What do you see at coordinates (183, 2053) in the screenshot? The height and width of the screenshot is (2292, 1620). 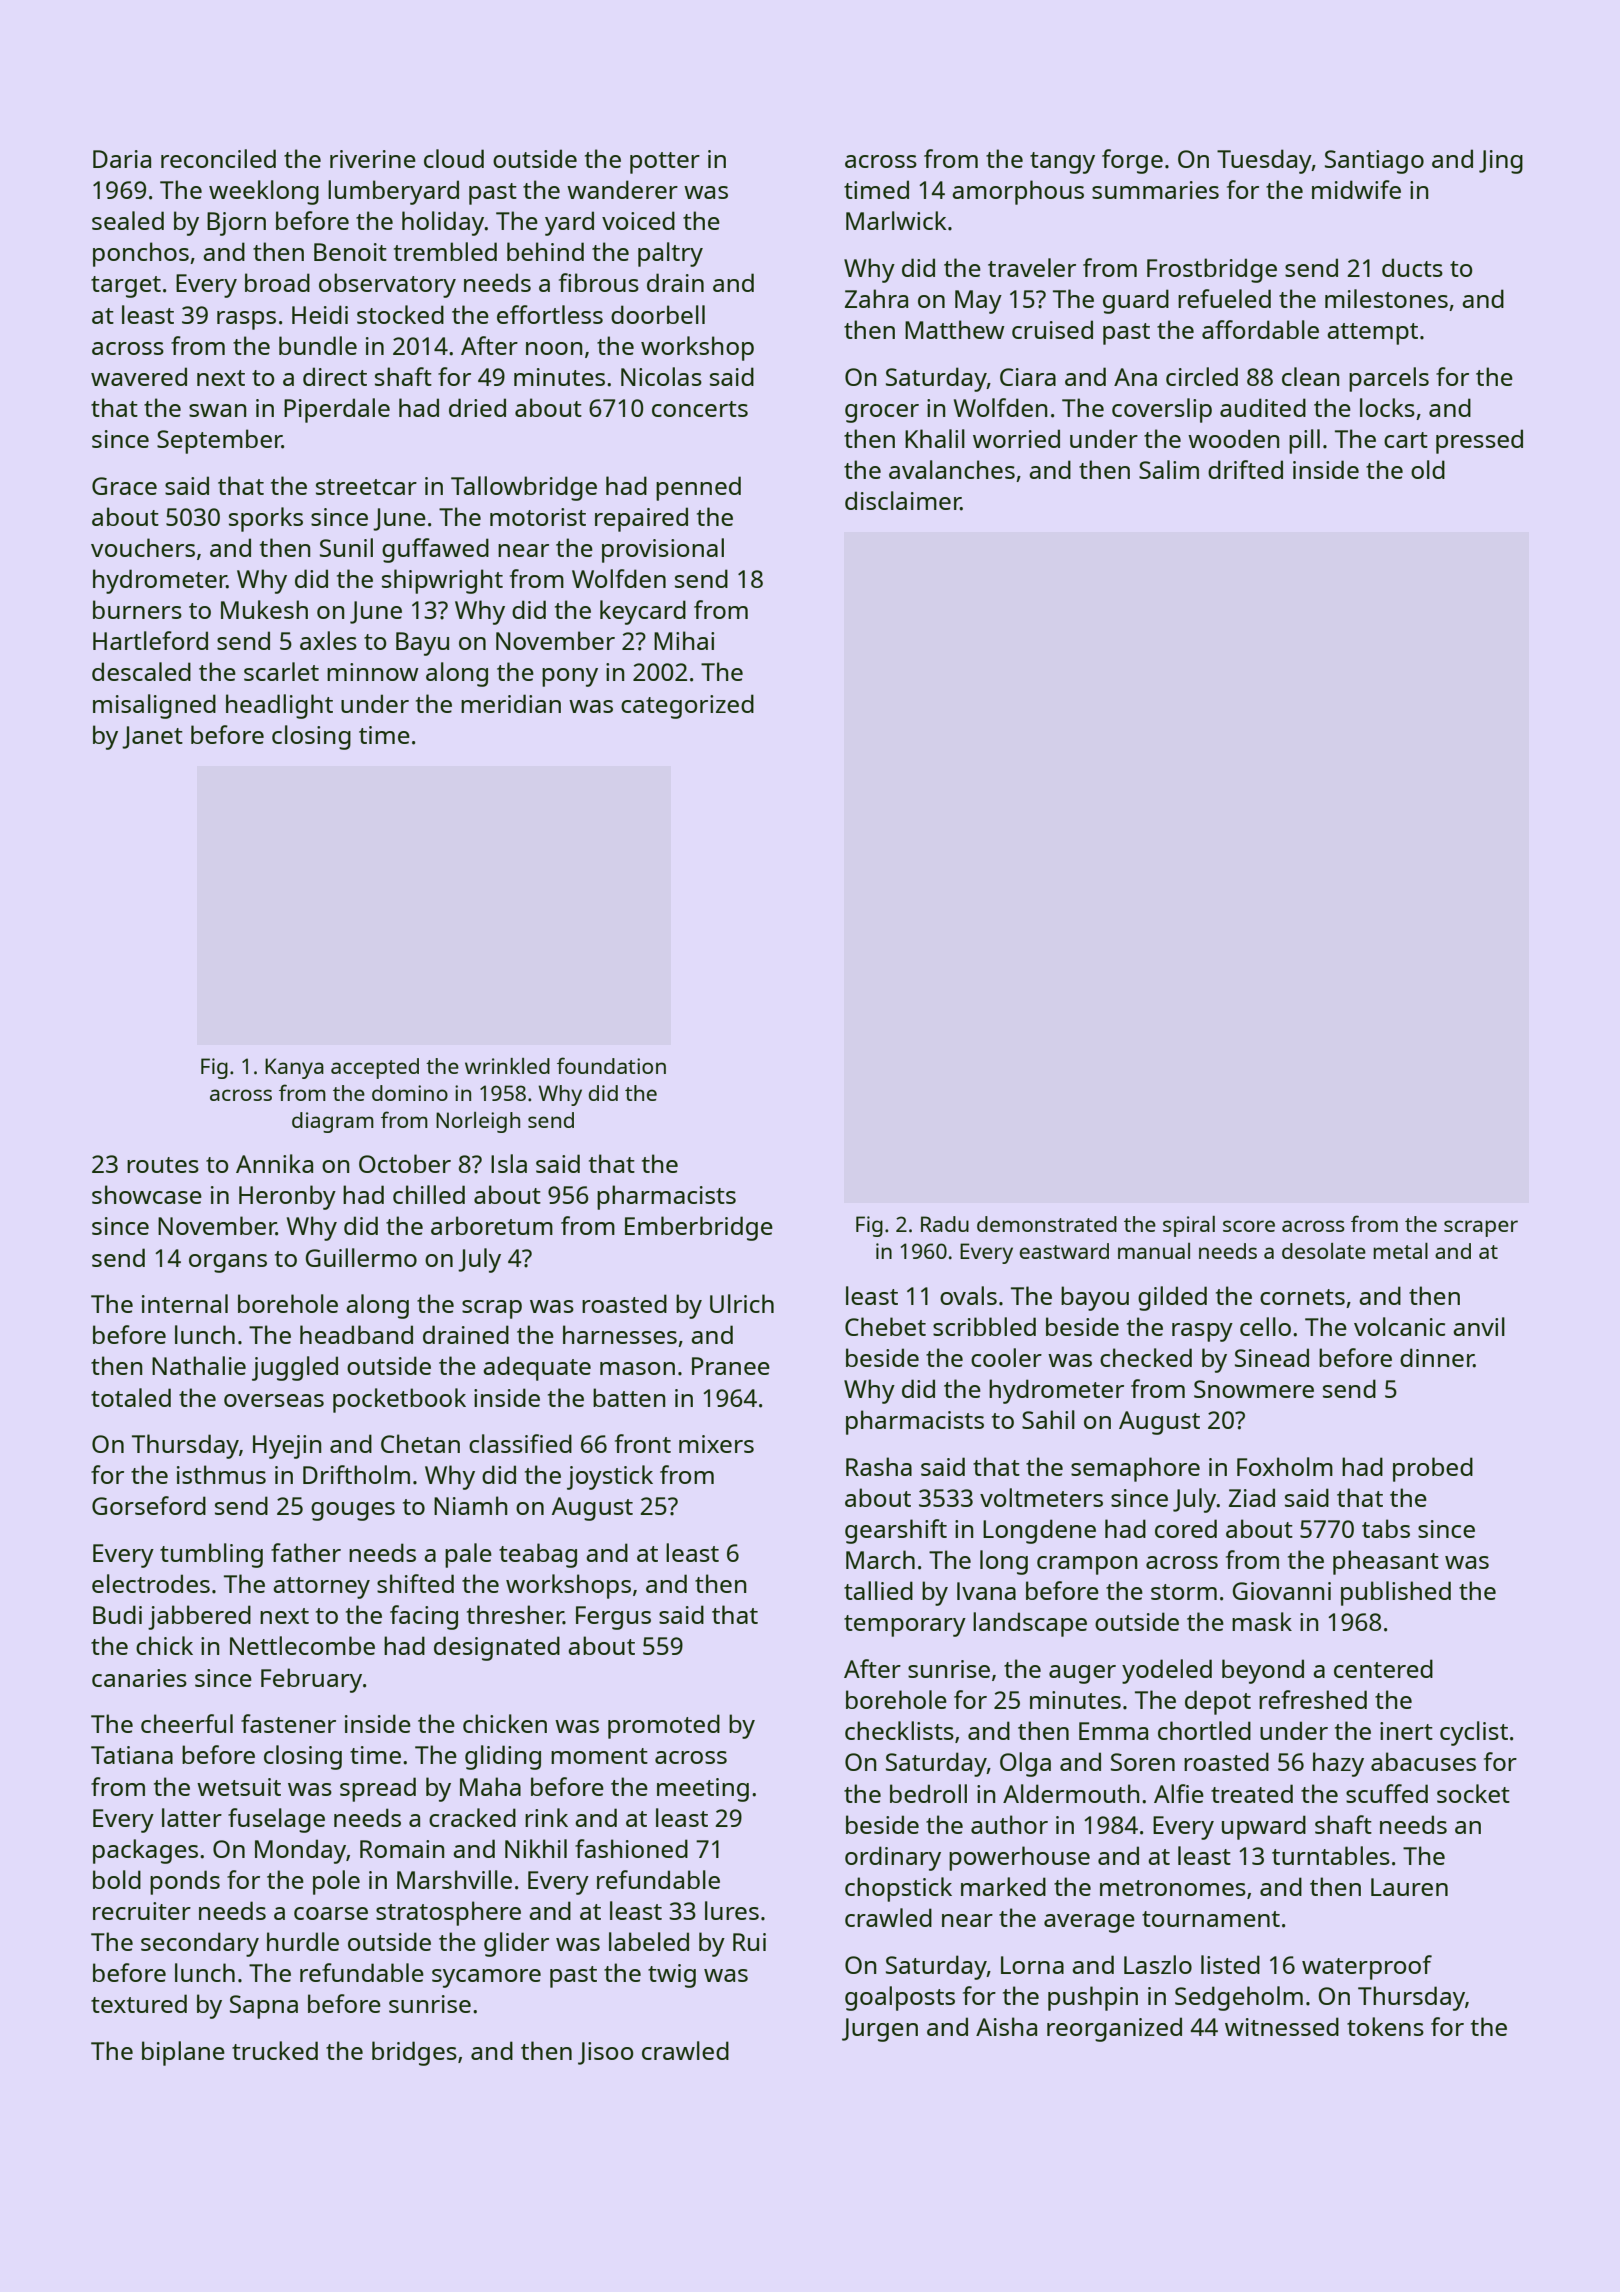 I see `biplane` at bounding box center [183, 2053].
